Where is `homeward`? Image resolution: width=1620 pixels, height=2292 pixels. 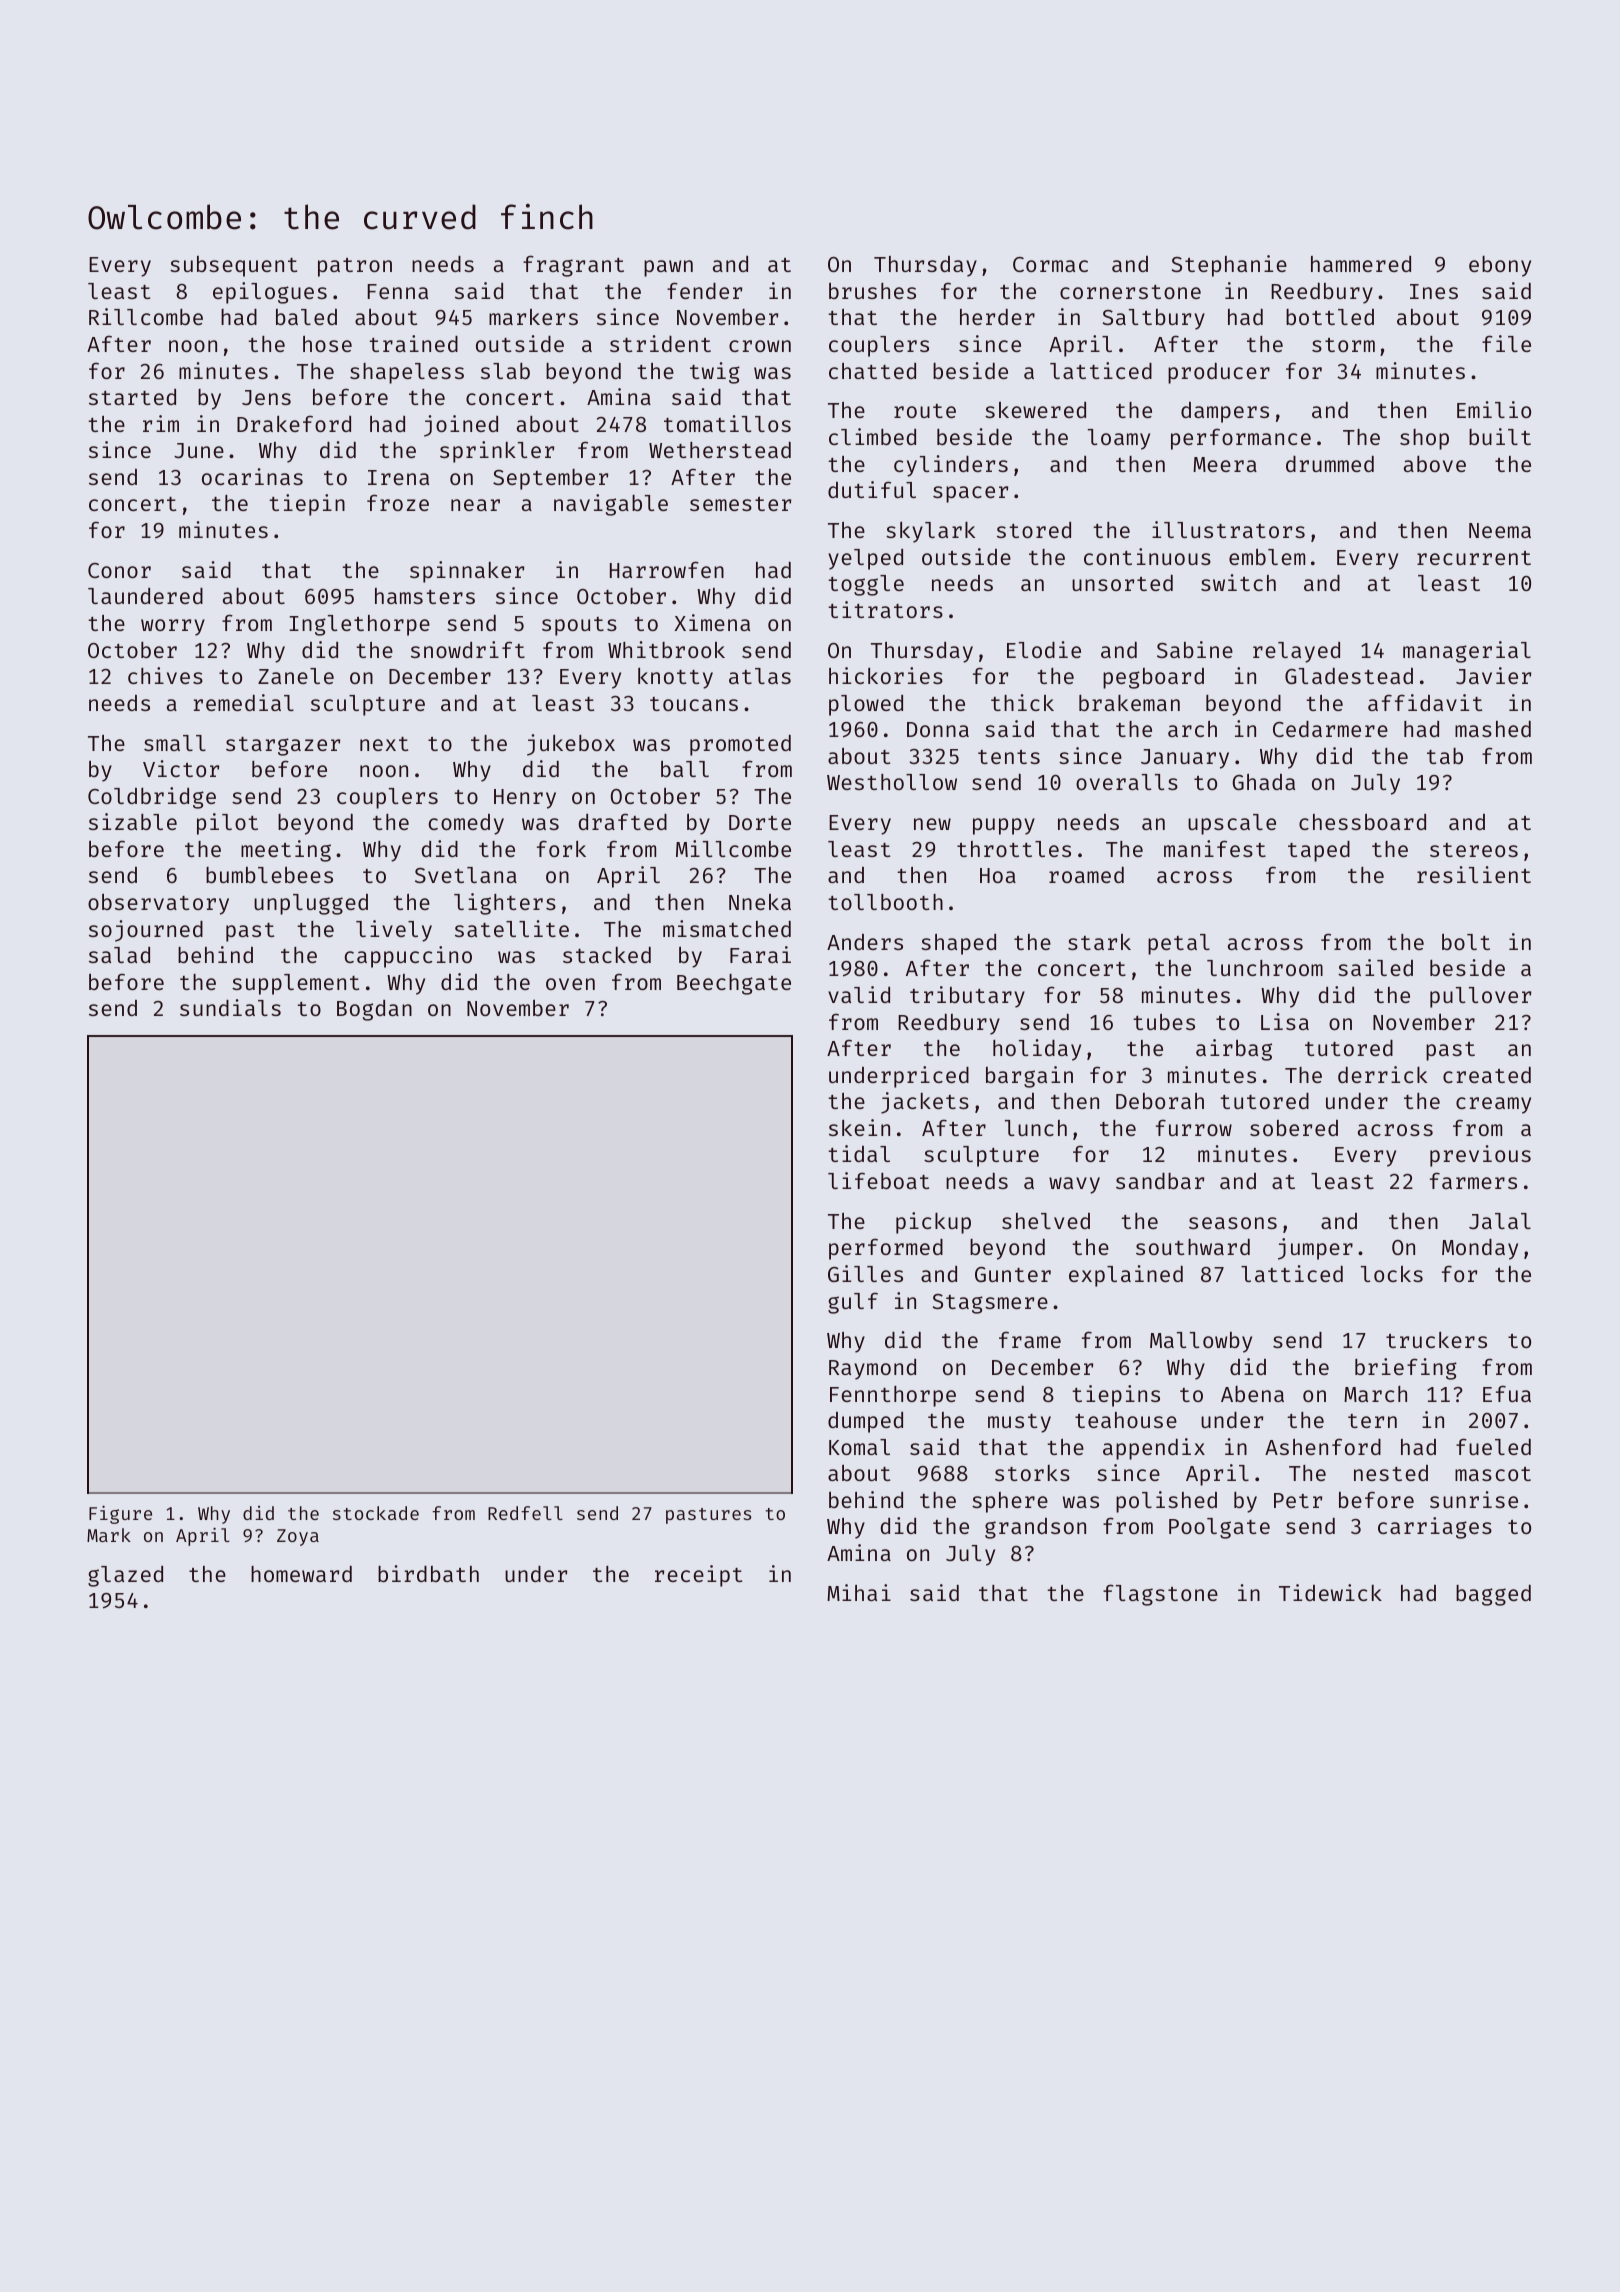 homeward is located at coordinates (301, 1574).
